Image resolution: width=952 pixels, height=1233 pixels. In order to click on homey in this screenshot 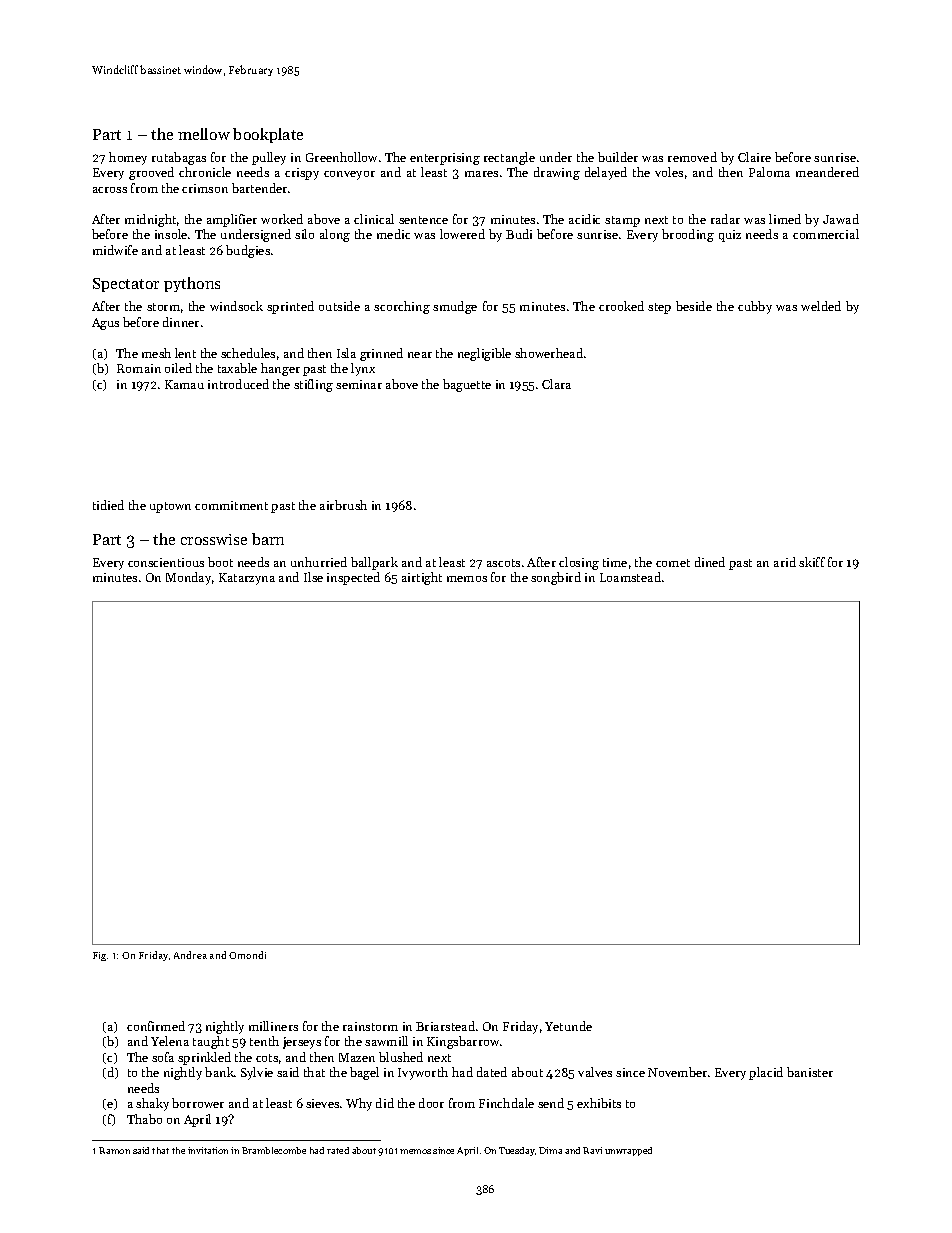, I will do `click(128, 158)`.
